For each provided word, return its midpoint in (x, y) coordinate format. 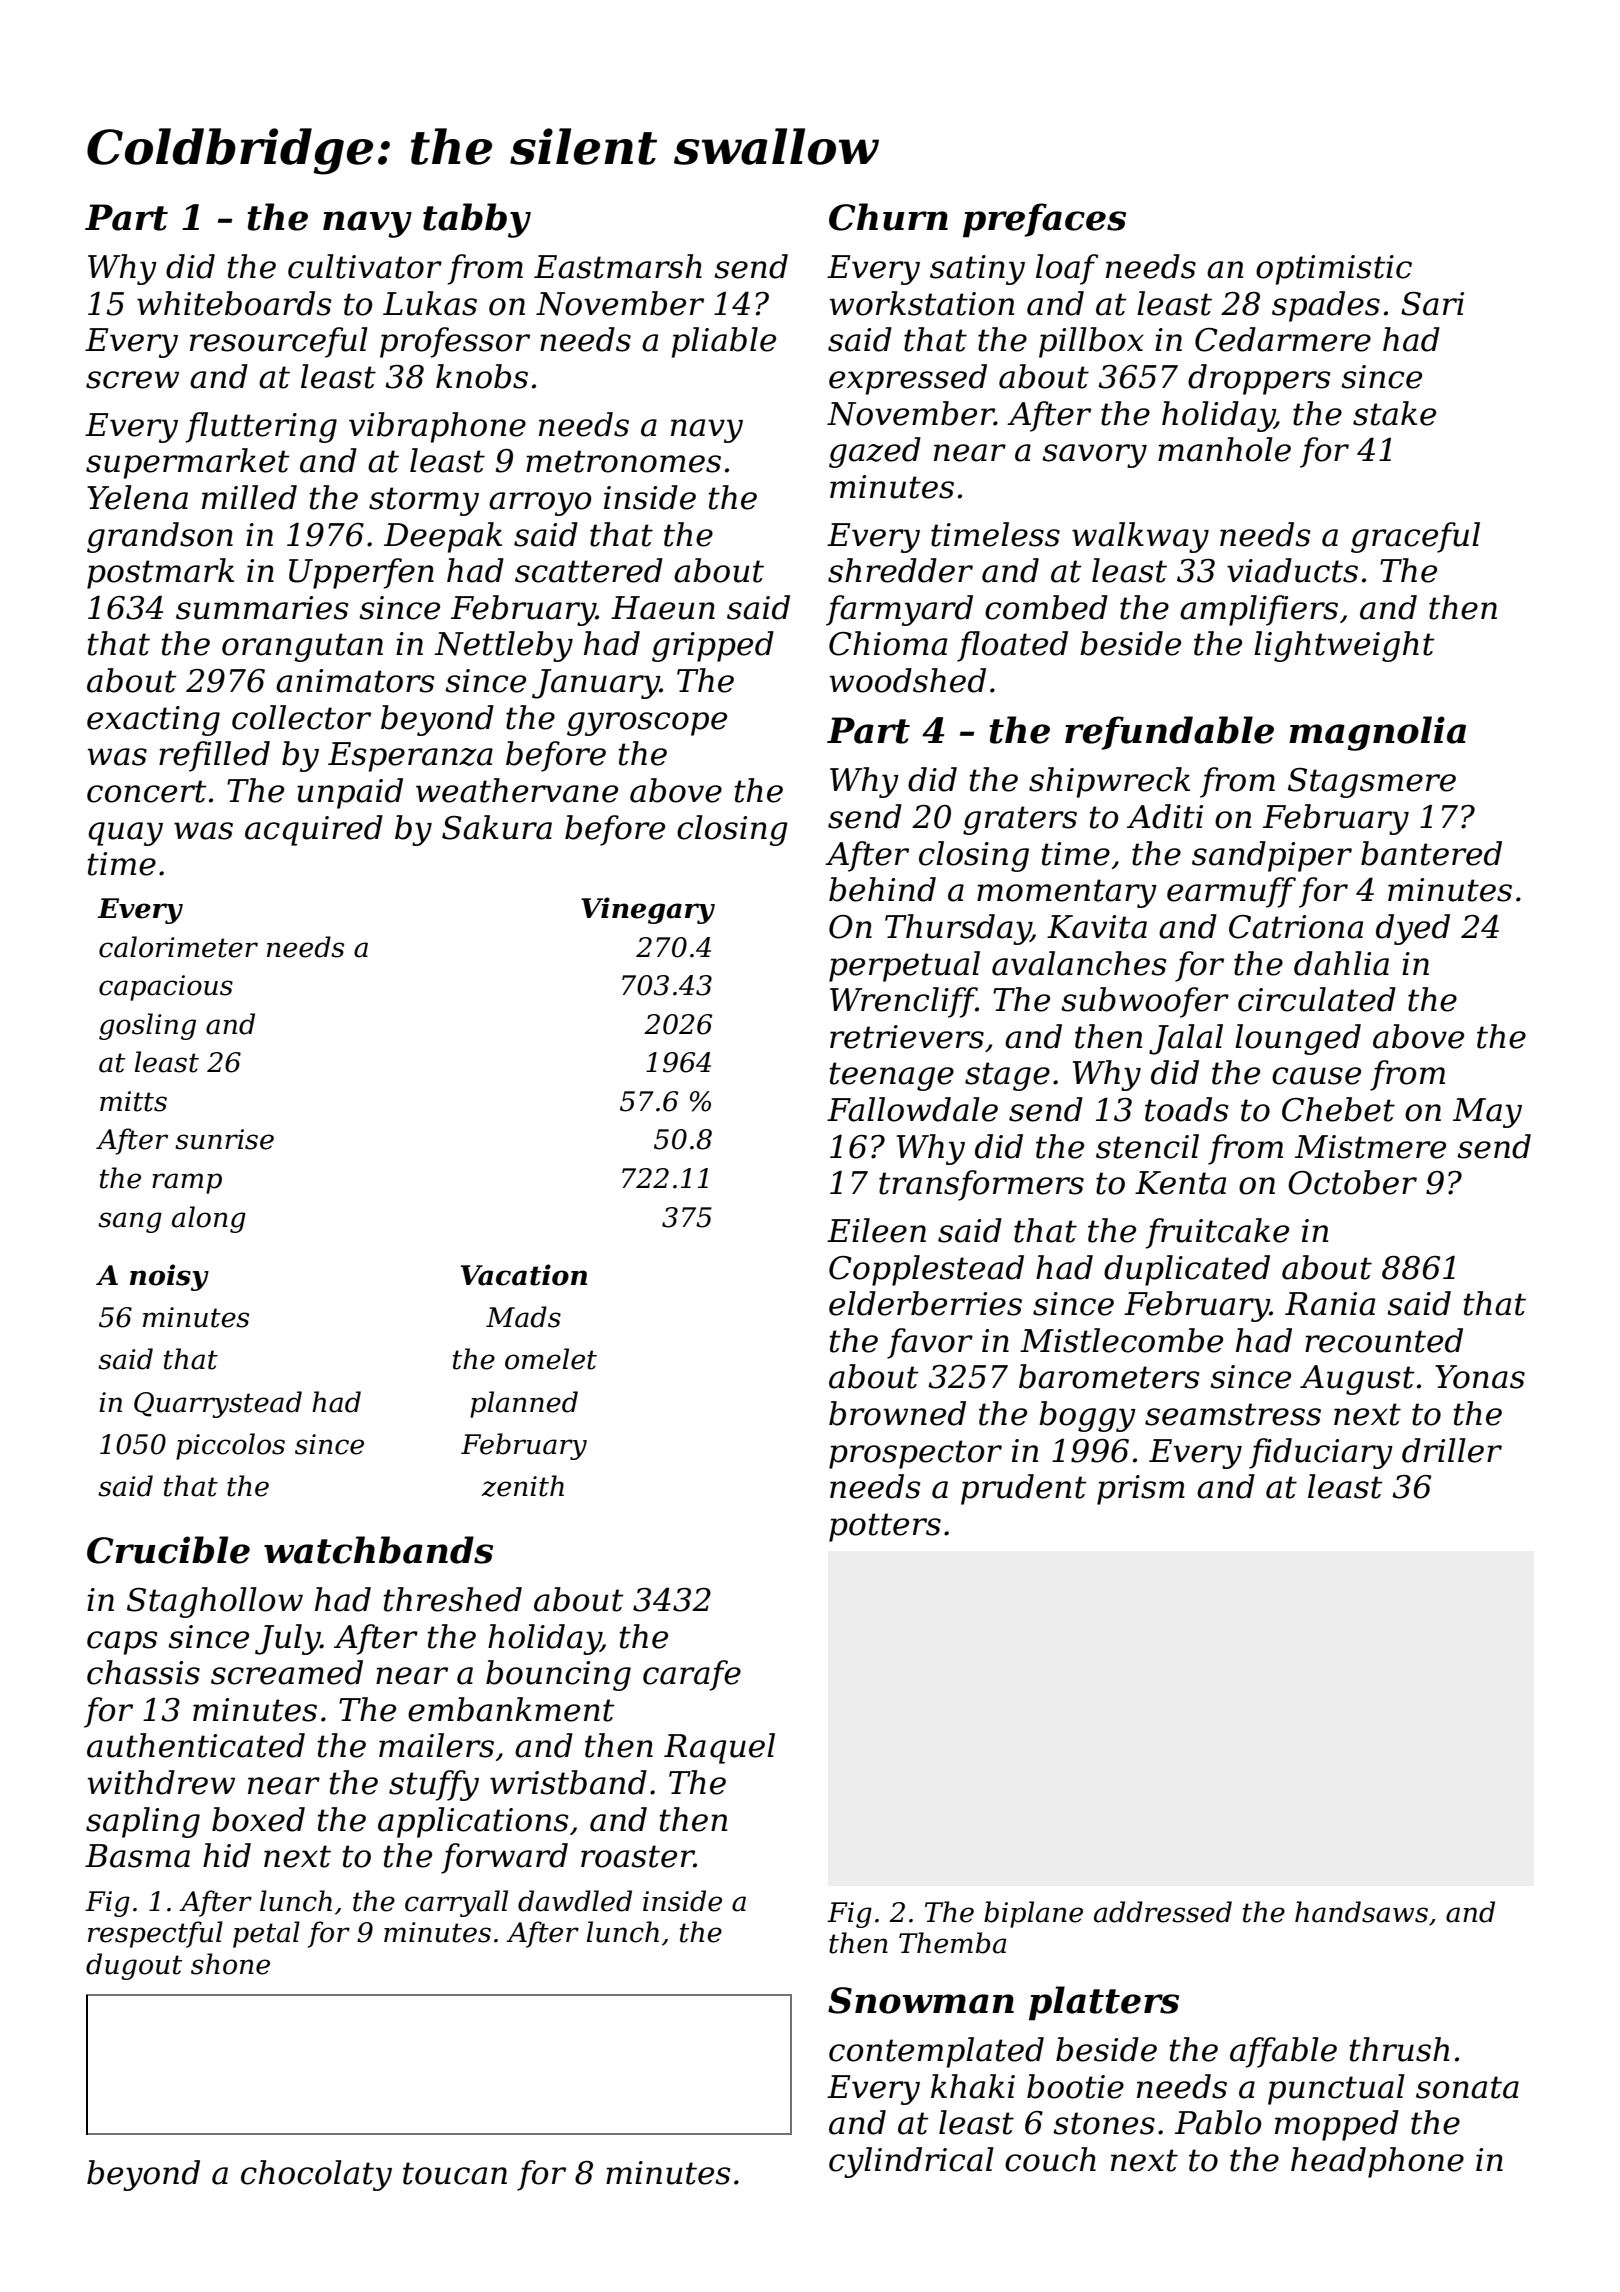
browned (897, 1413)
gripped (713, 646)
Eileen (876, 1230)
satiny (977, 270)
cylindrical (911, 2162)
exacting (153, 721)
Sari (1432, 304)
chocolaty (316, 2175)
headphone (1377, 2162)
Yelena (137, 497)
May (1487, 1113)
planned (524, 1404)
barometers (1109, 1376)
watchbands (378, 1550)
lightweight (1344, 646)
